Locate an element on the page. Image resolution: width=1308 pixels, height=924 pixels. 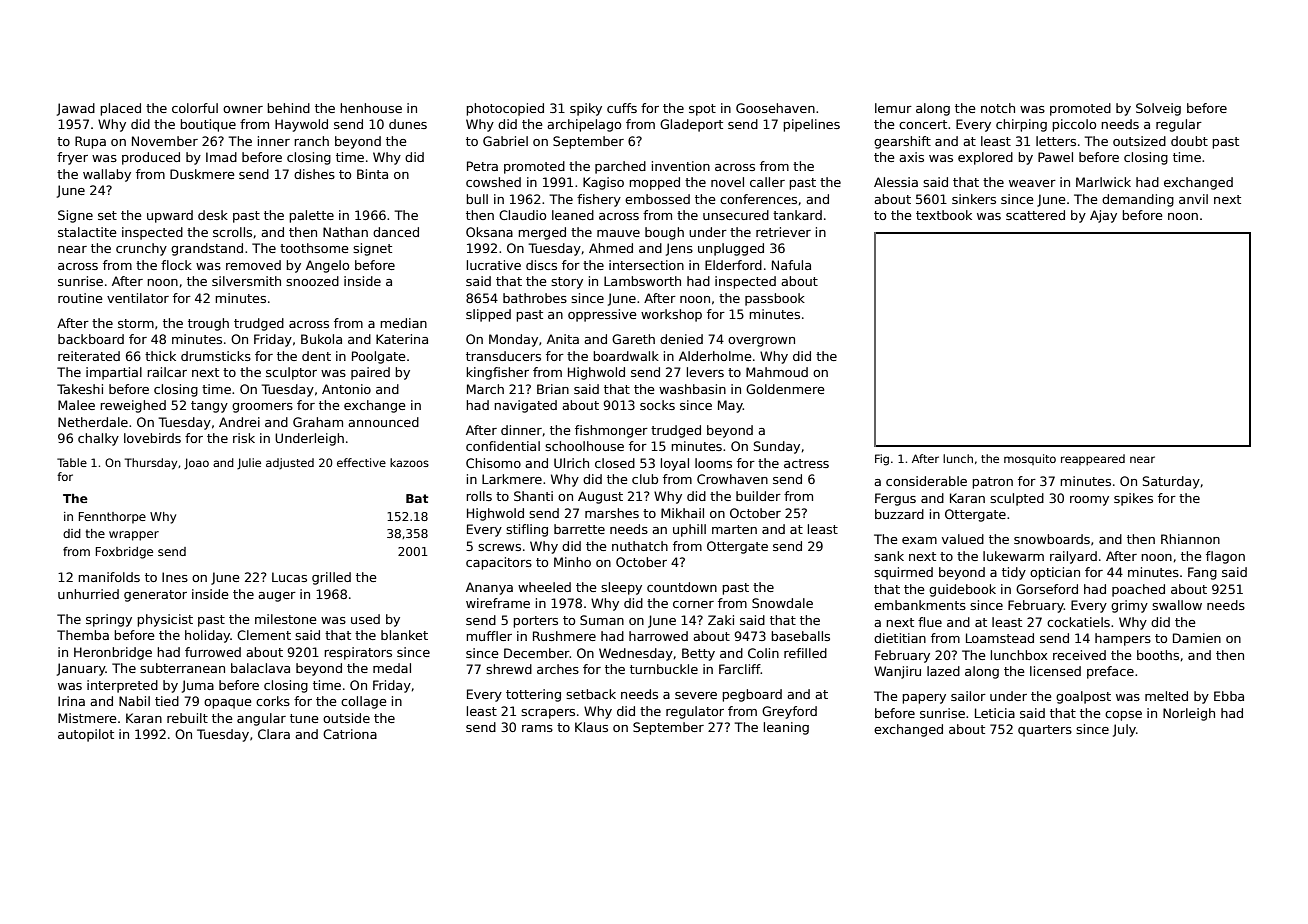
autopilot is located at coordinates (86, 735).
